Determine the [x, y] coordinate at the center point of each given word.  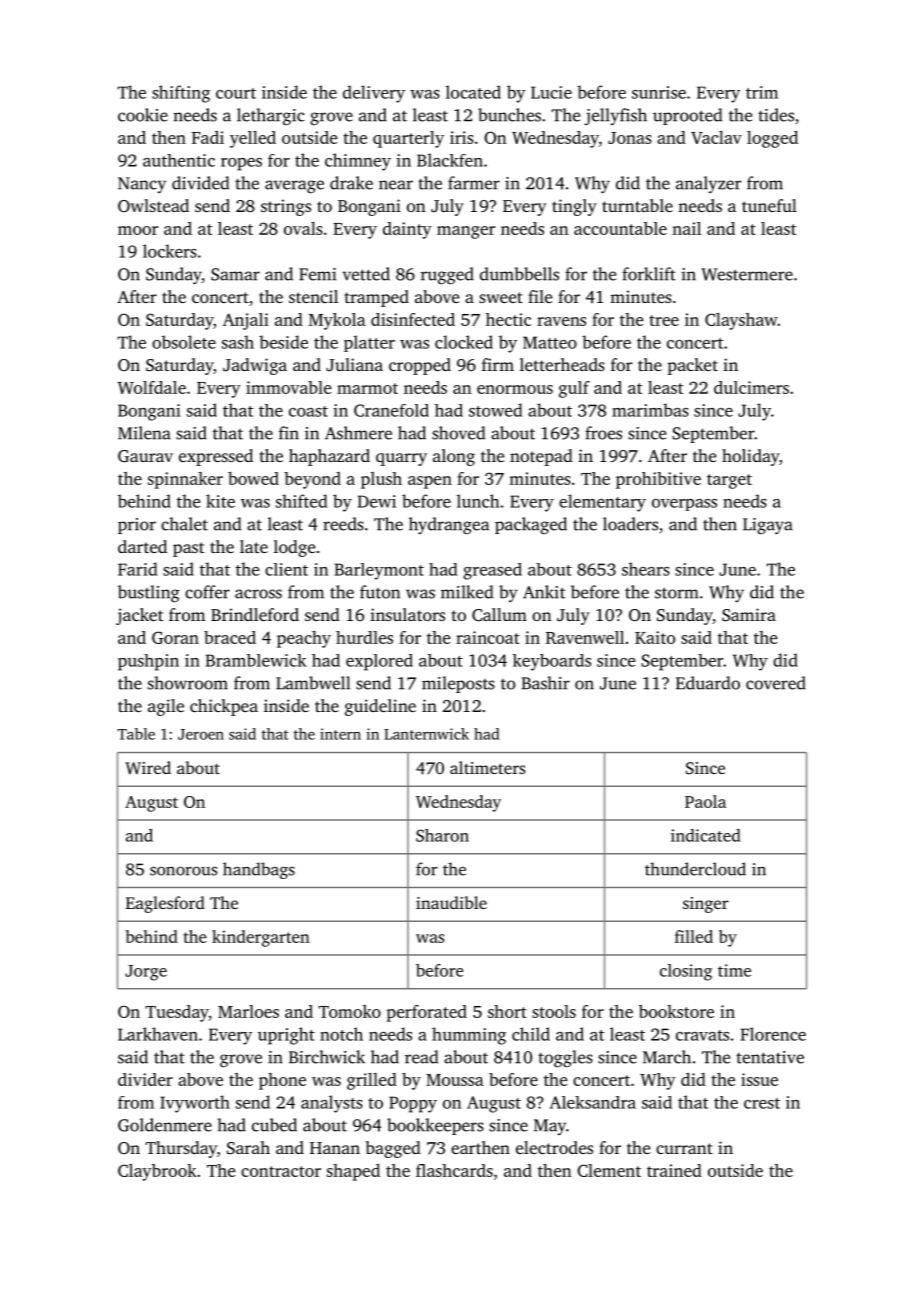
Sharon [442, 835]
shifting [181, 94]
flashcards [454, 1170]
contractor [281, 1171]
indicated [706, 835]
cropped [420, 366]
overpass [684, 505]
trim [762, 92]
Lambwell [313, 683]
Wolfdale [152, 387]
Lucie [551, 92]
